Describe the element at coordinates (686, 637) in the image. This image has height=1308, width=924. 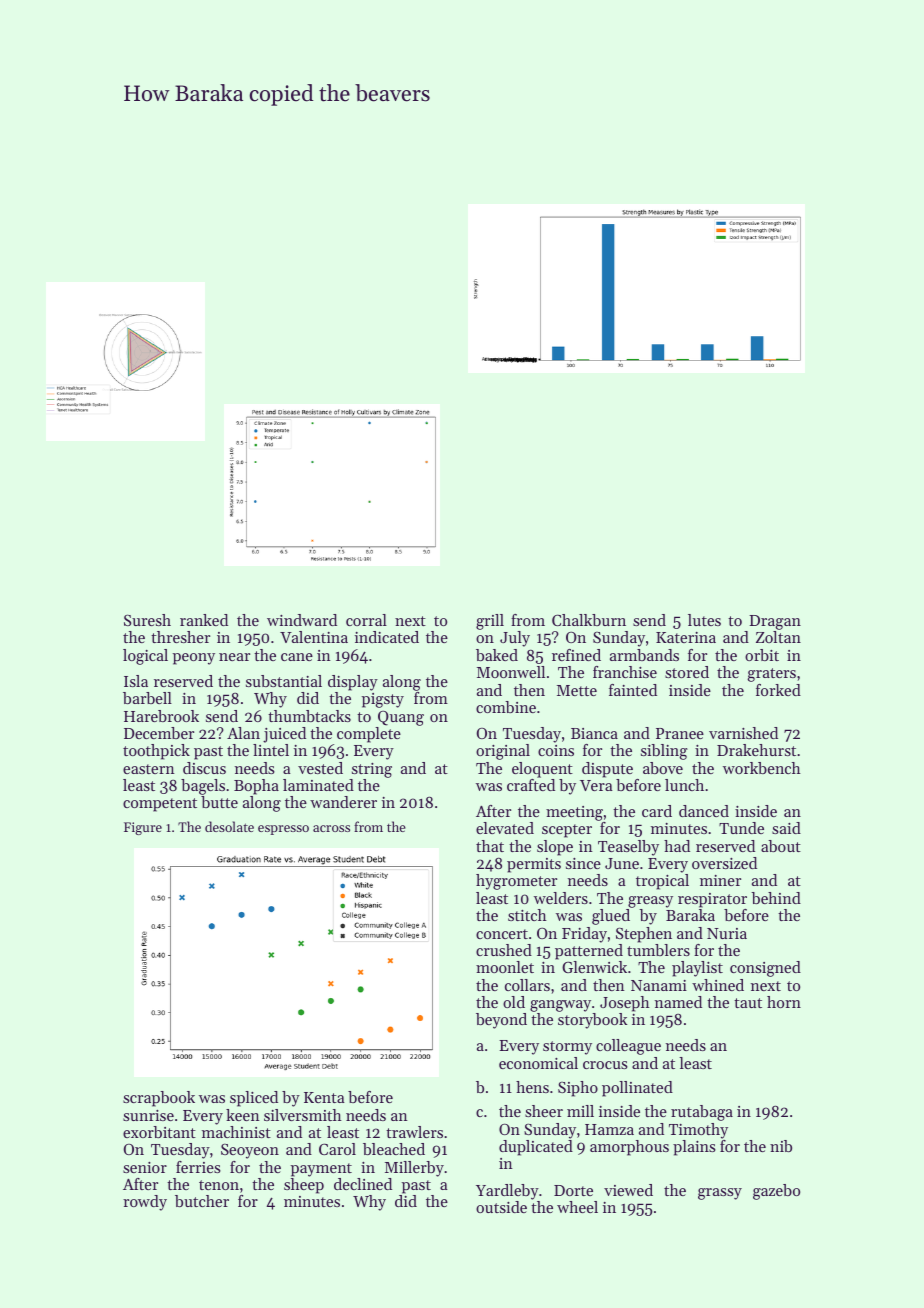
I see `Katerina` at that location.
